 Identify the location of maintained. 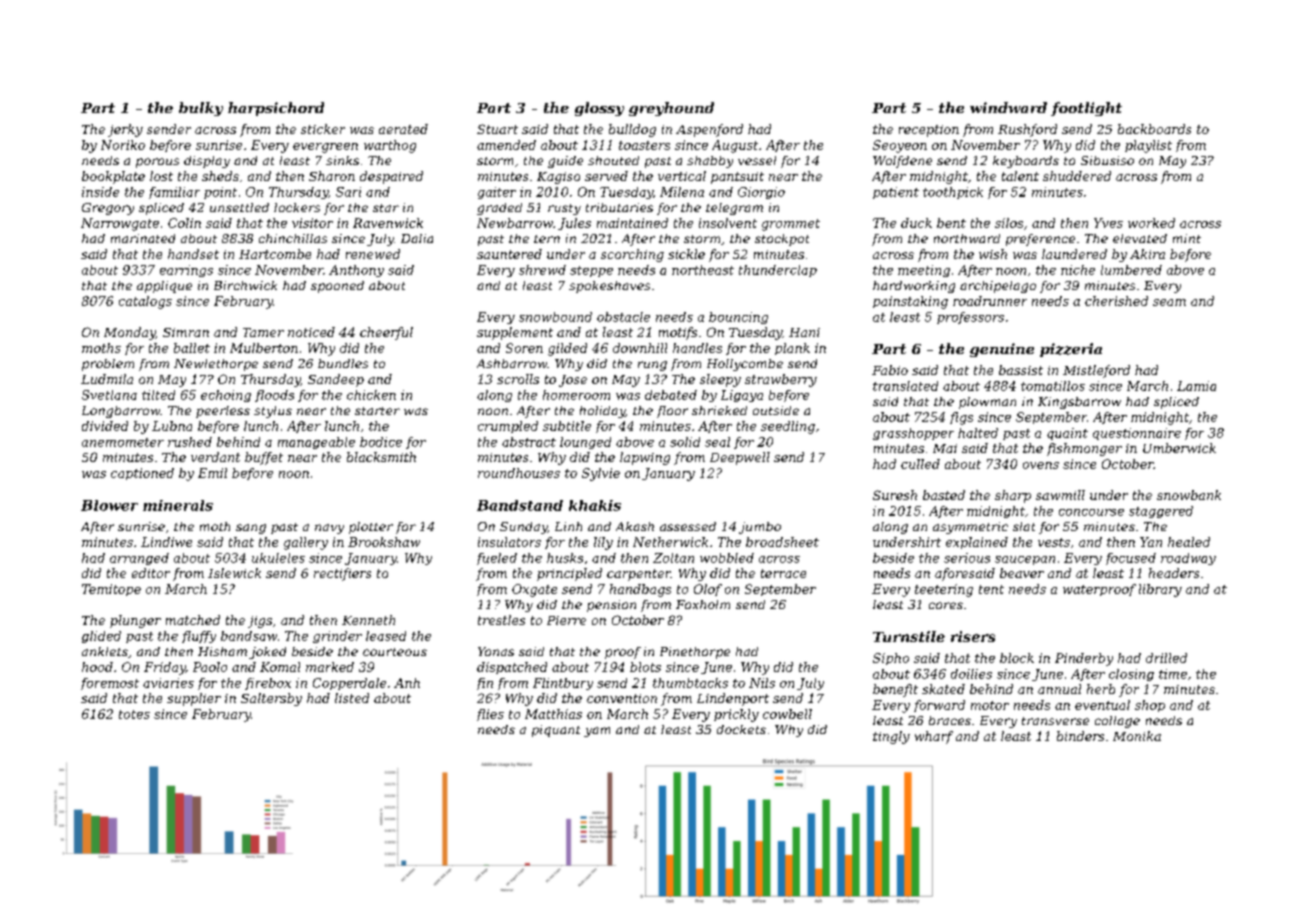
(632, 223).
